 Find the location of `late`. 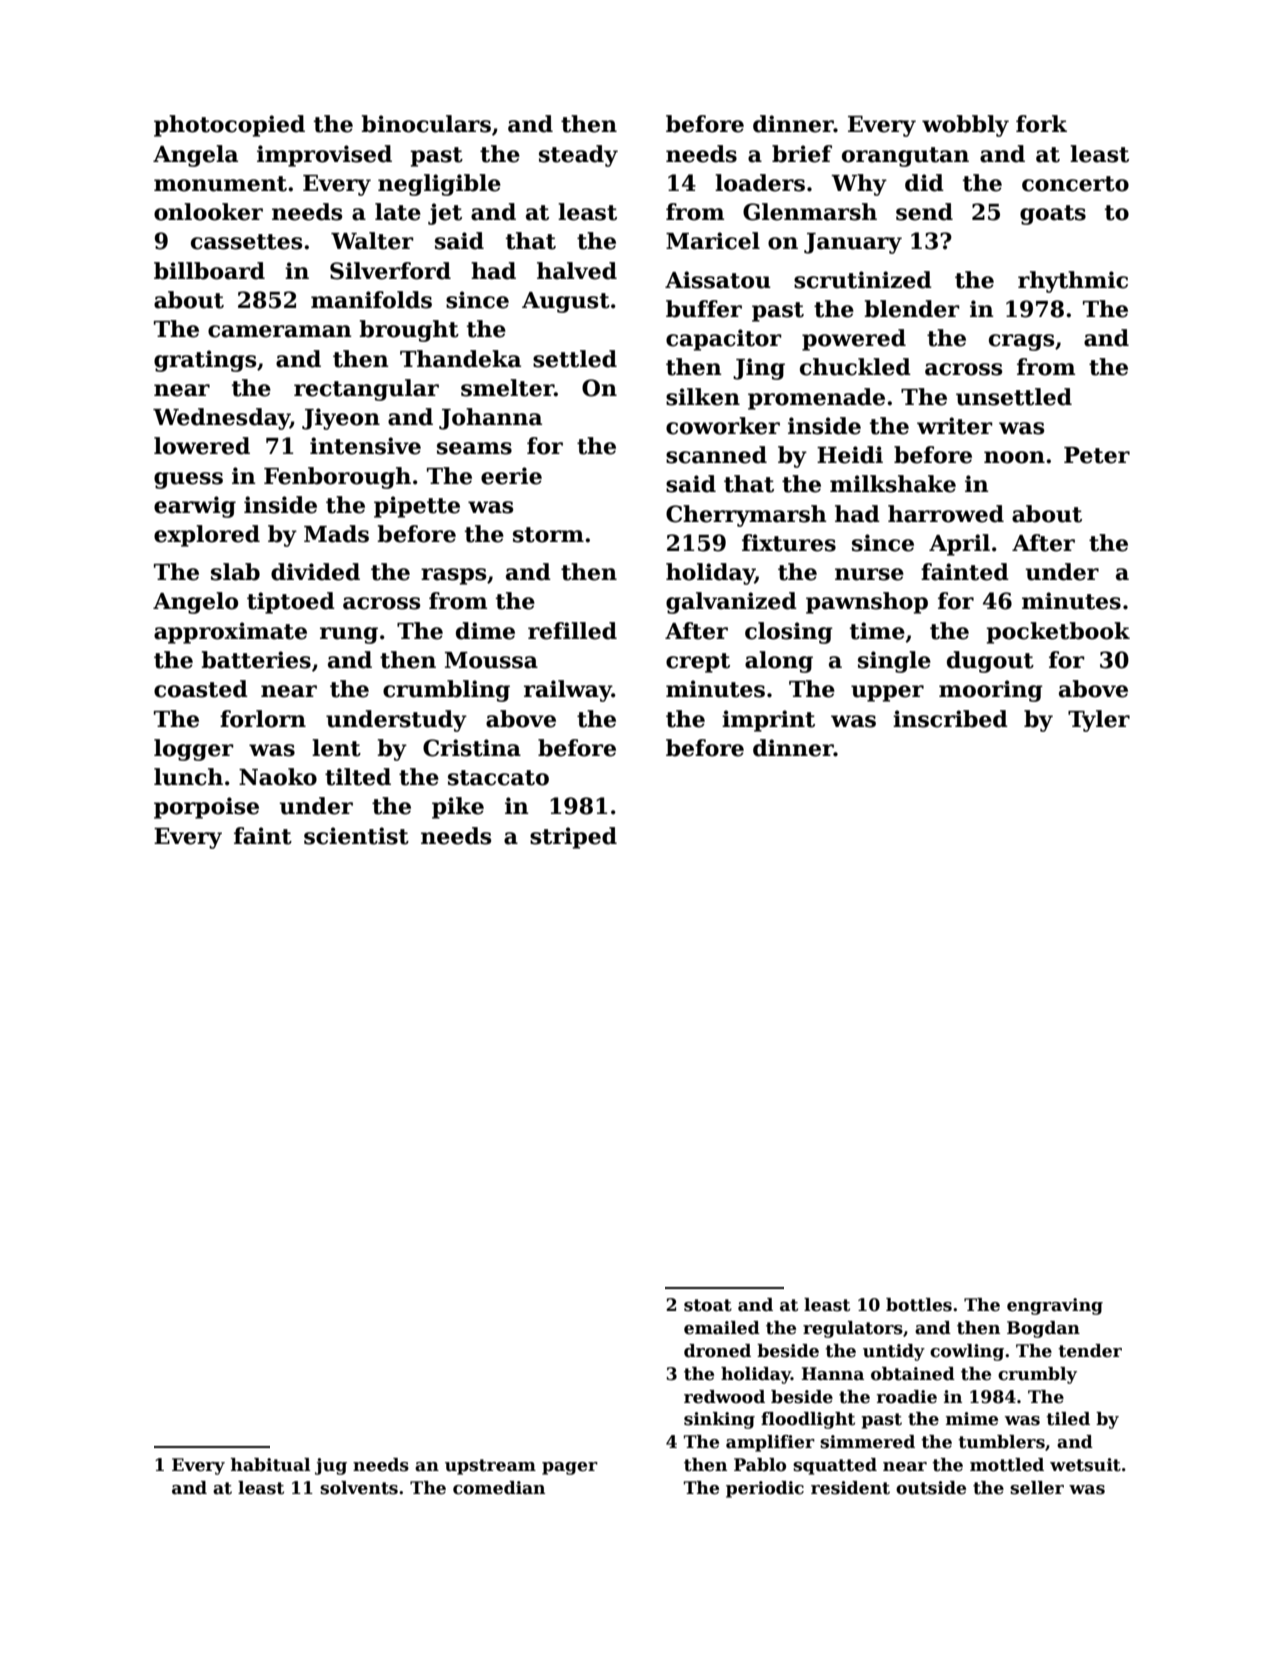

late is located at coordinates (398, 212).
